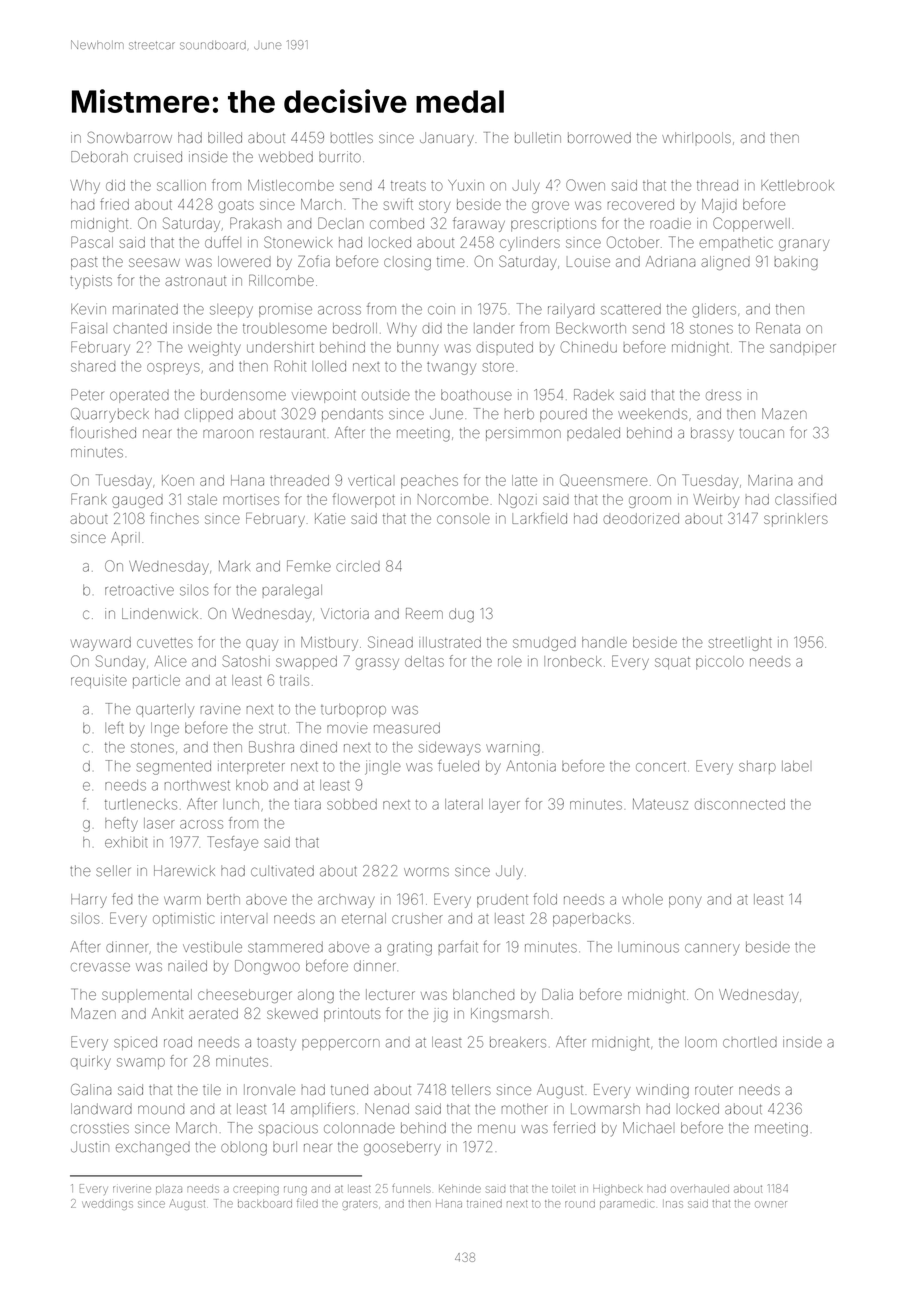  What do you see at coordinates (359, 1205) in the screenshot?
I see `graters` at bounding box center [359, 1205].
